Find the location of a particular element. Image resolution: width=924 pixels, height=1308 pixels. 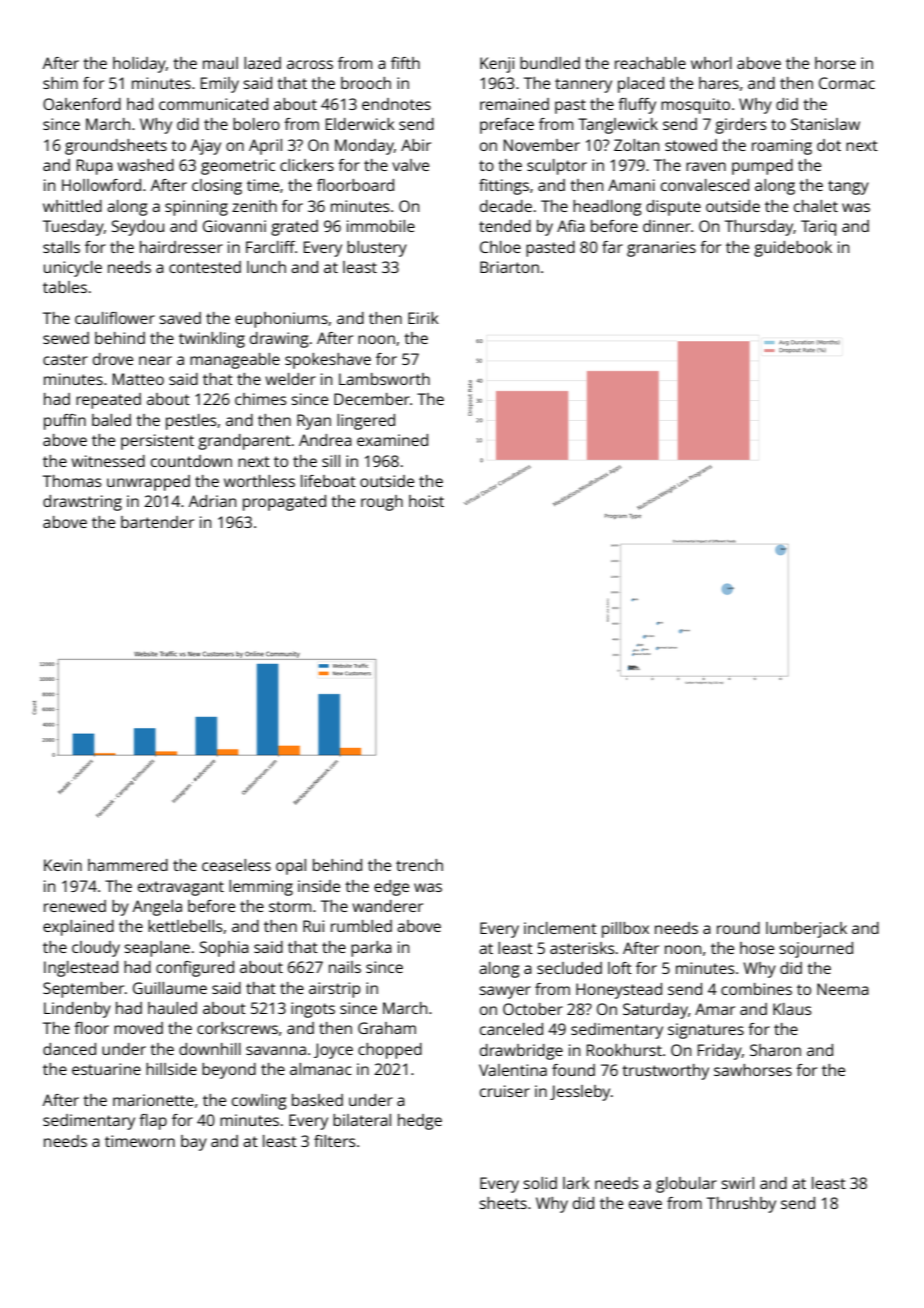

drawstring is located at coordinates (82, 503).
